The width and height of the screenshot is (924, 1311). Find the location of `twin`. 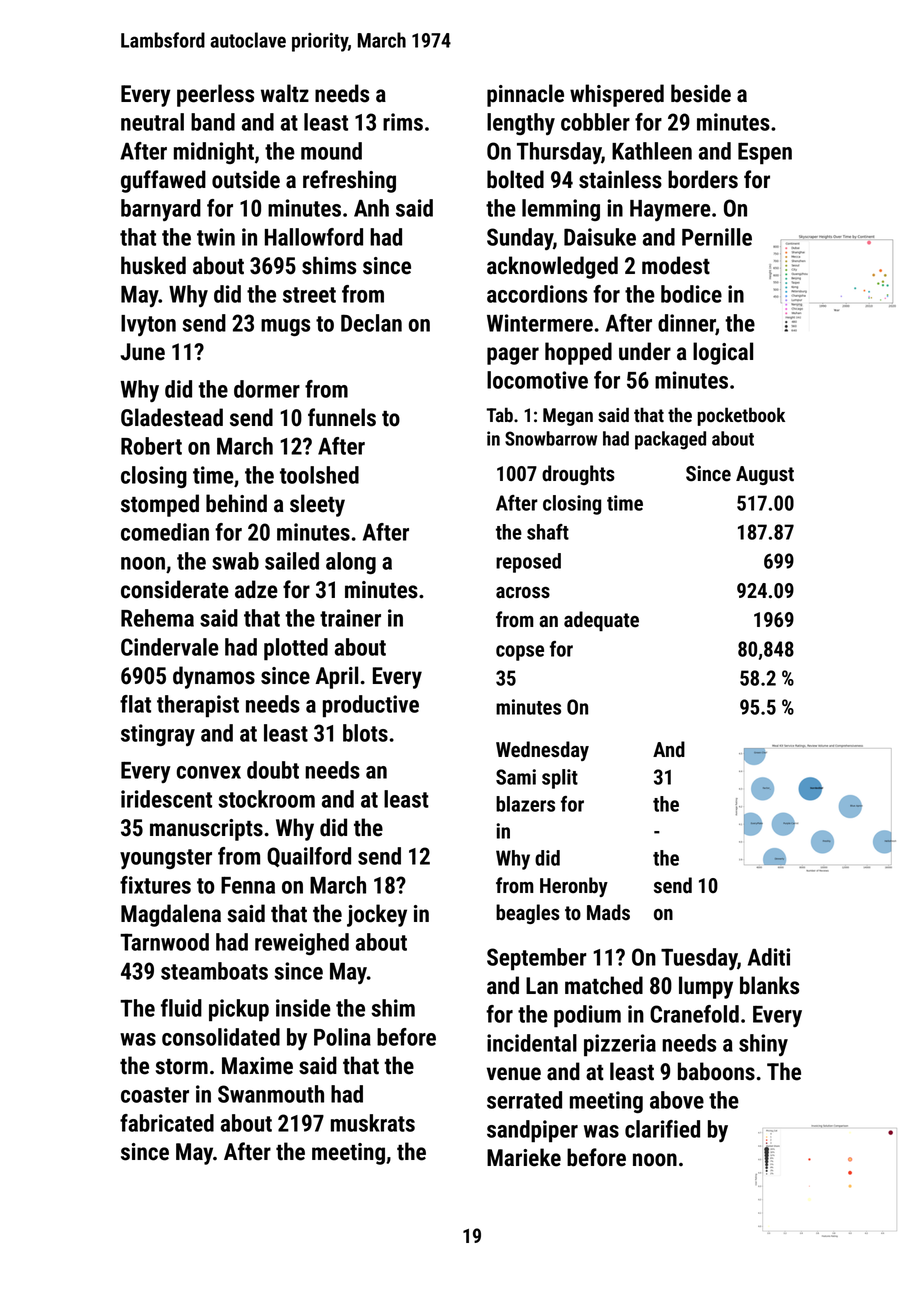

twin is located at coordinates (216, 237).
